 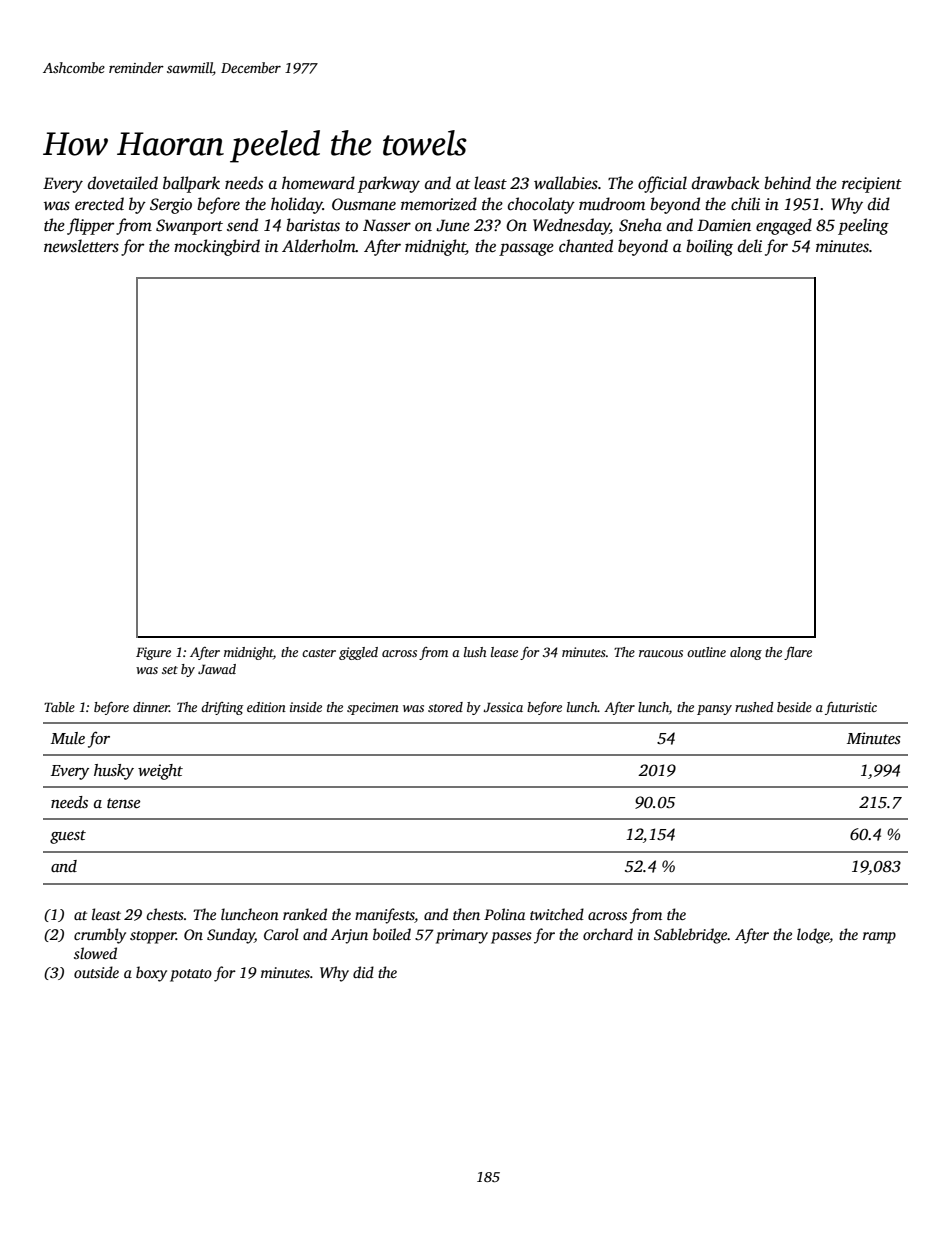 What do you see at coordinates (191, 184) in the screenshot?
I see `ballpark` at bounding box center [191, 184].
